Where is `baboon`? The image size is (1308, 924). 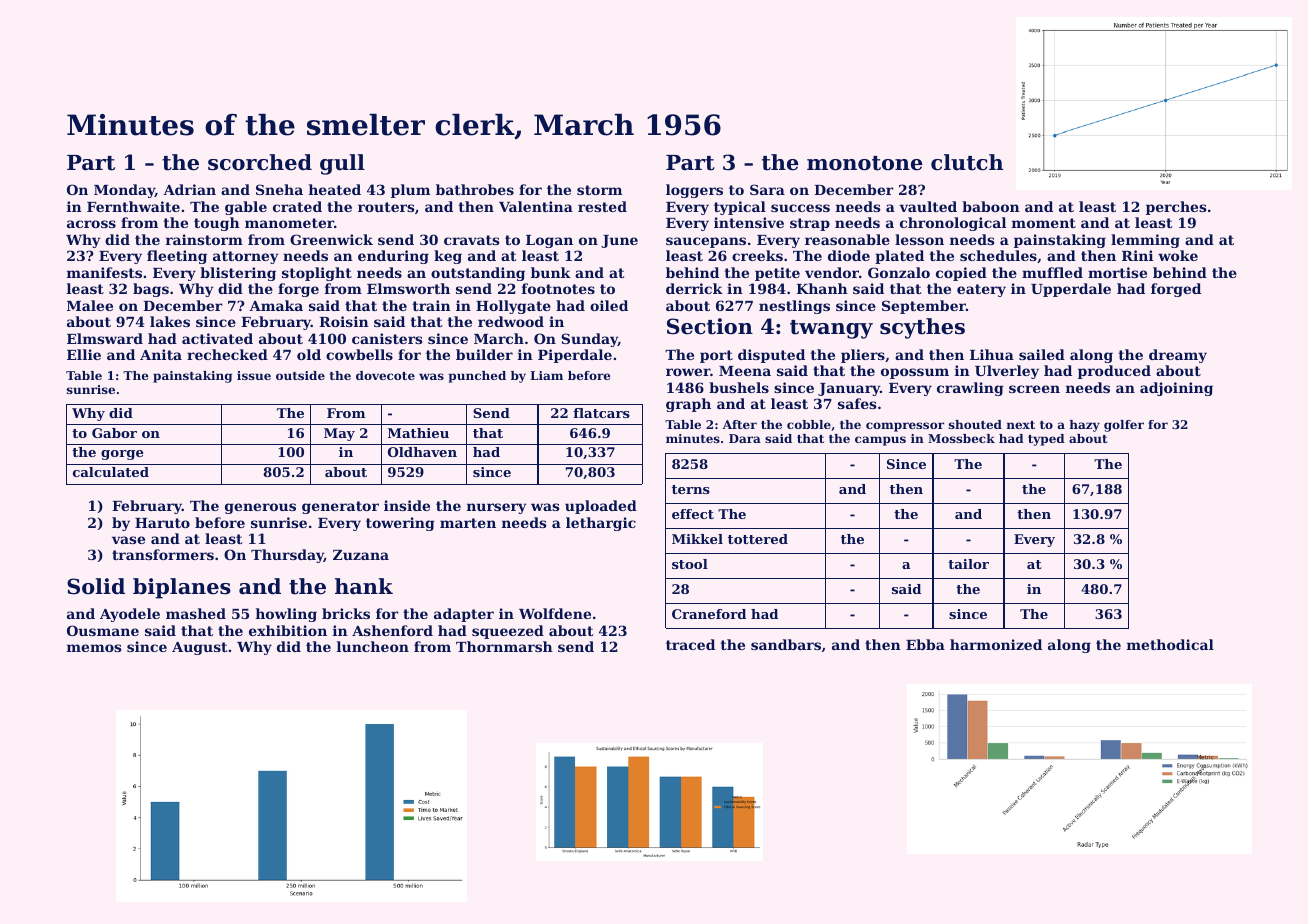 baboon is located at coordinates (991, 206).
